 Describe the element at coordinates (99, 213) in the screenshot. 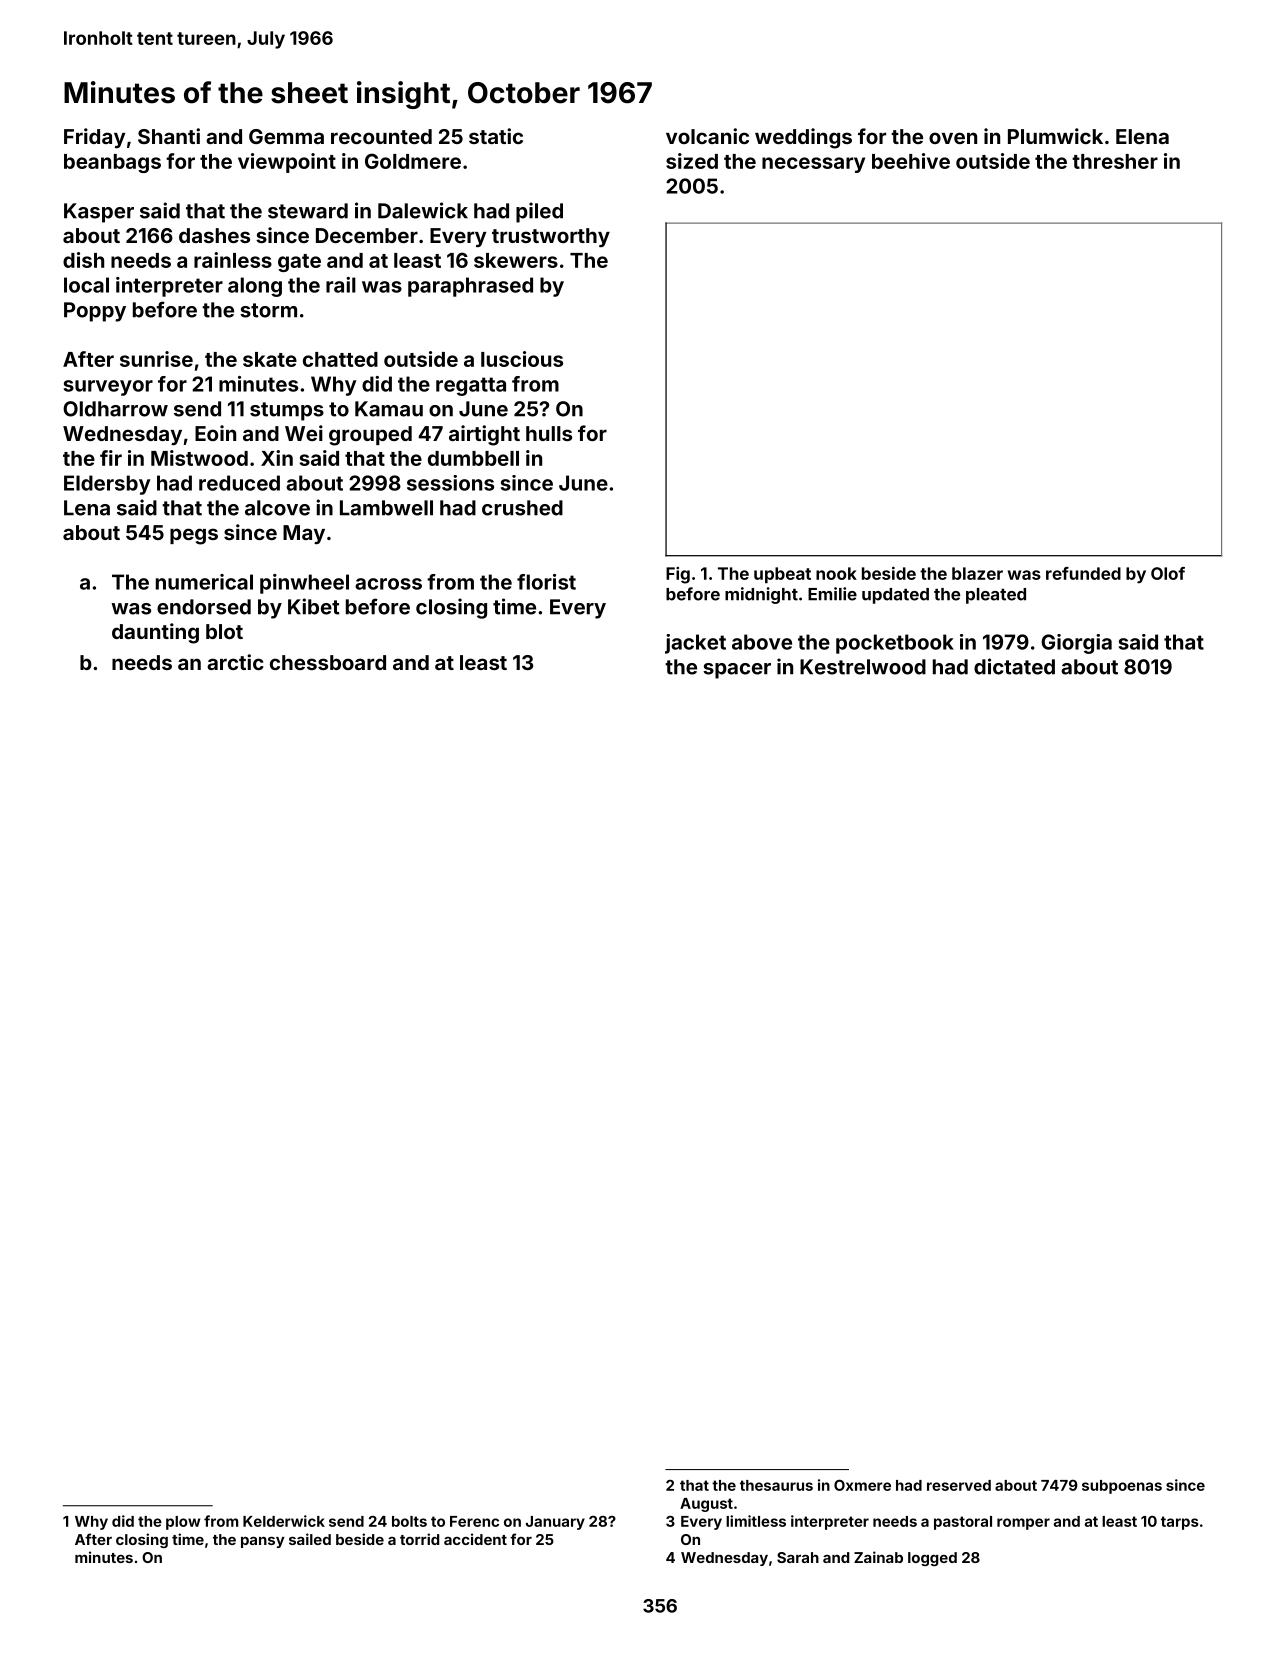

I see `Kasper` at that location.
